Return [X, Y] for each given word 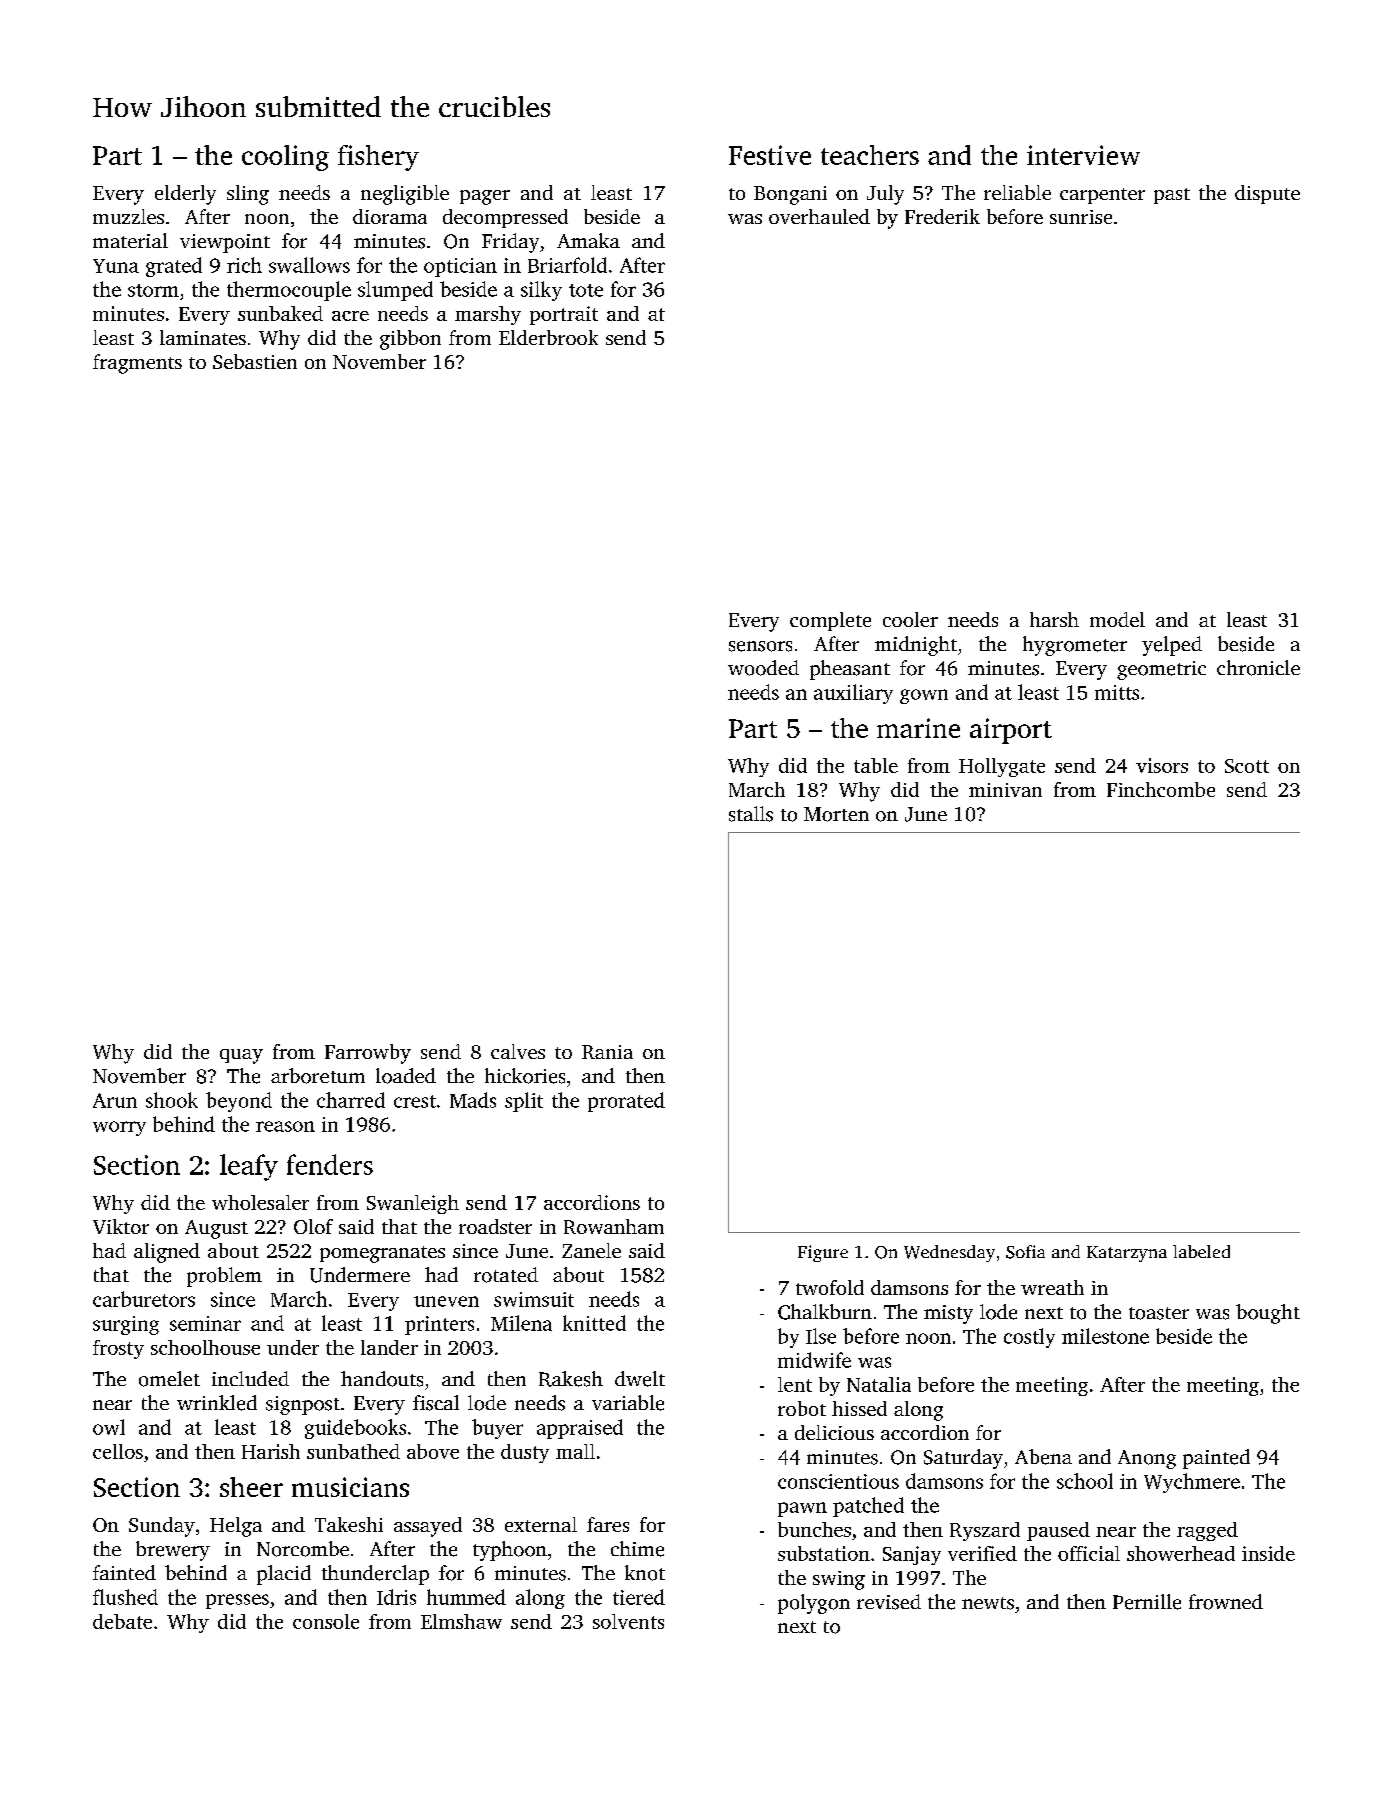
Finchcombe [1161, 789]
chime [637, 1549]
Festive [770, 155]
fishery [378, 158]
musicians [350, 1487]
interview [1083, 155]
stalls [751, 814]
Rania [607, 1052]
